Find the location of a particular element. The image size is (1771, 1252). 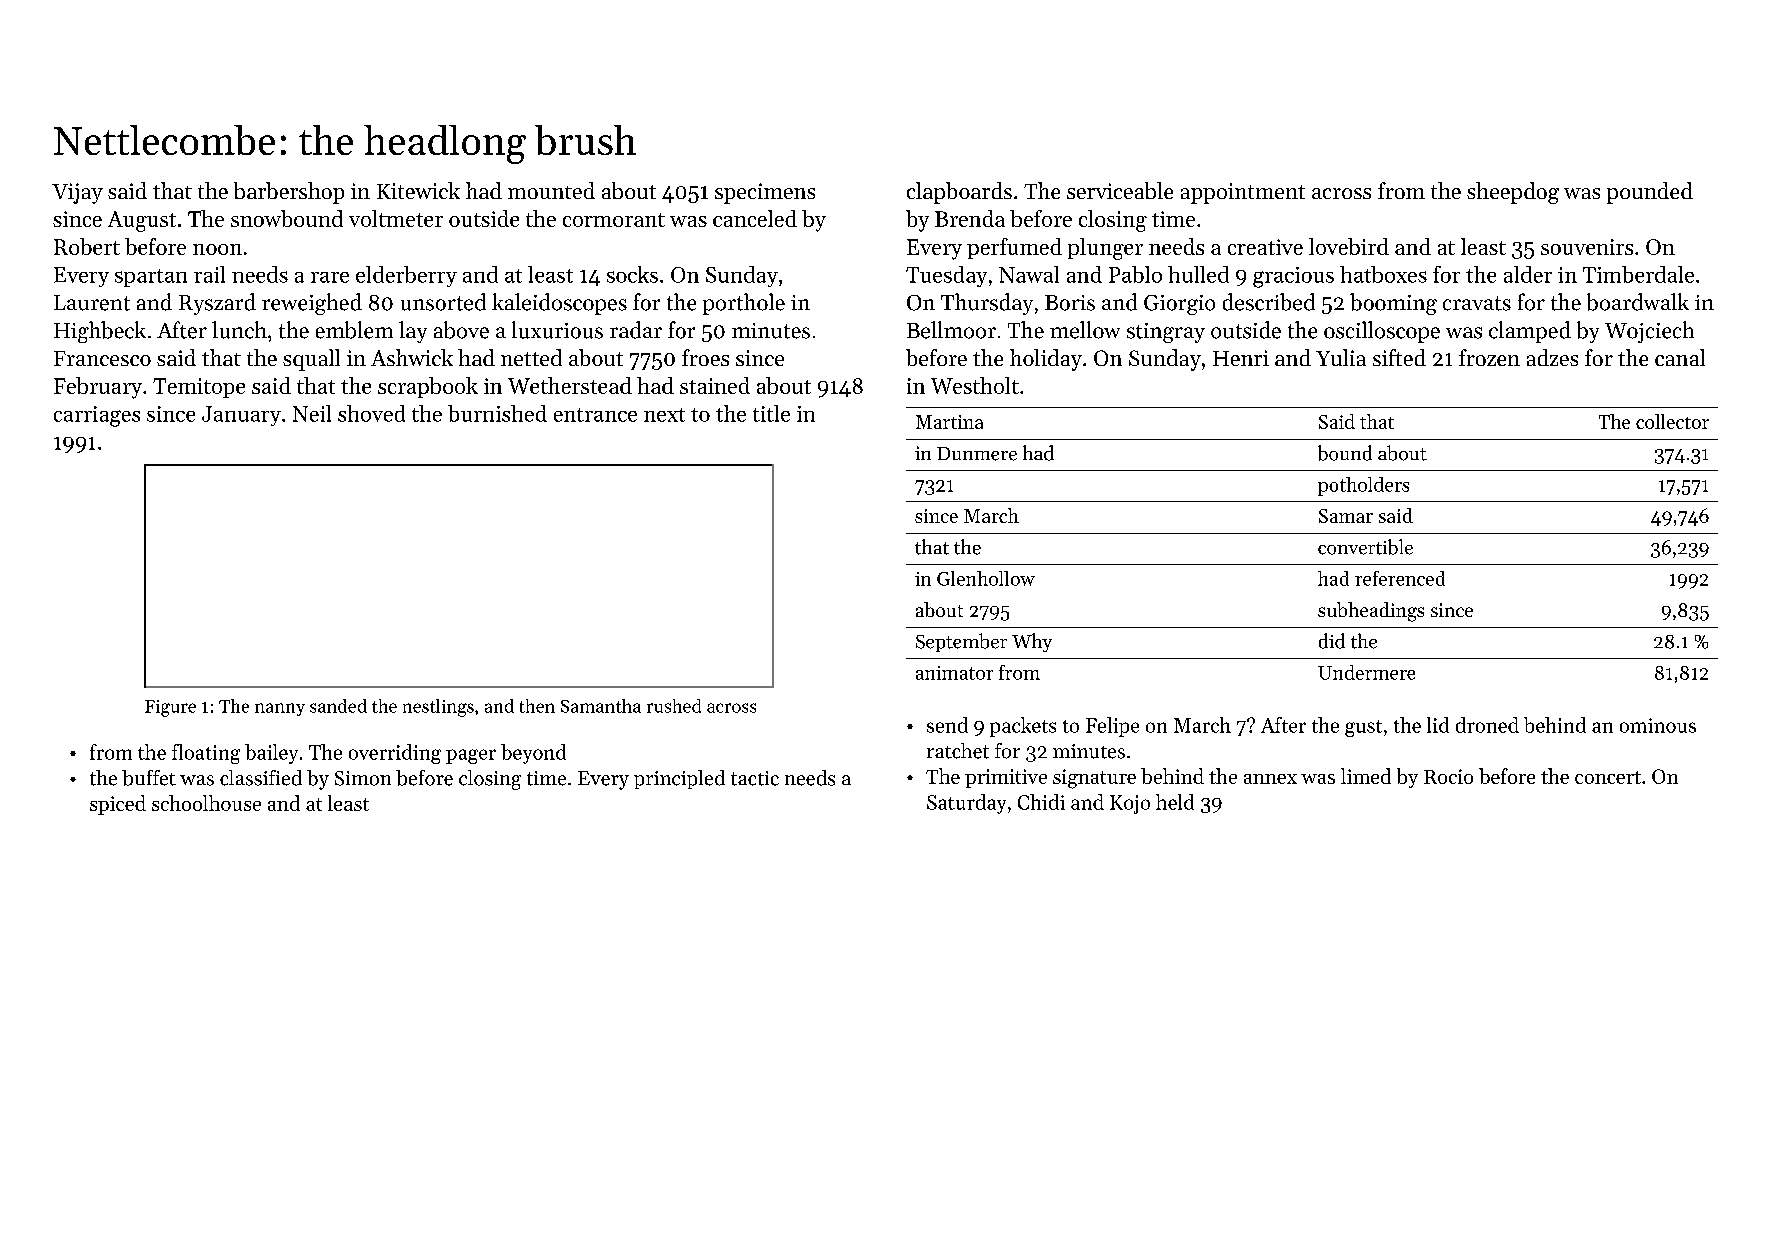

Glenhollow is located at coordinates (986, 578).
